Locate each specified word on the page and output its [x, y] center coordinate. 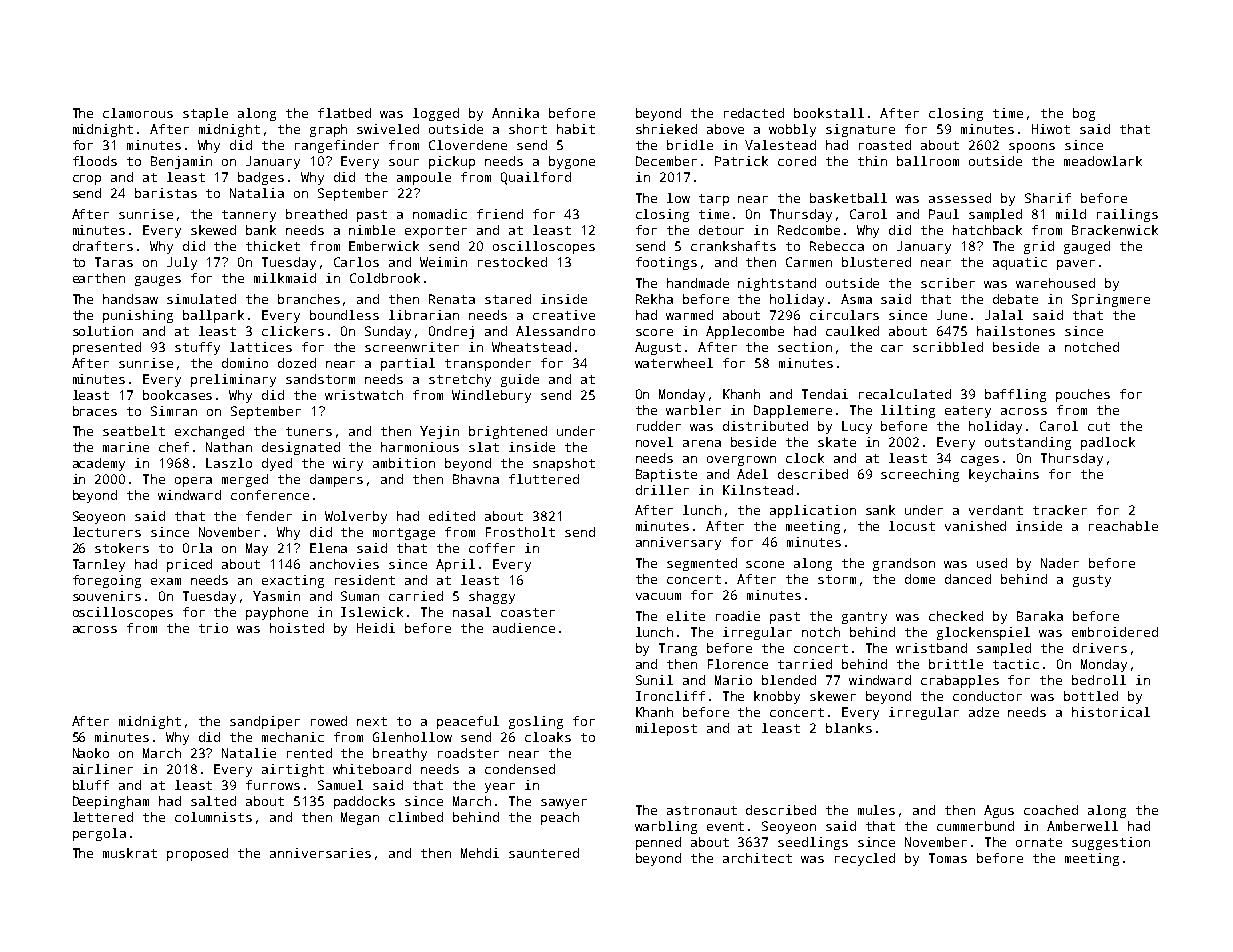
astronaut [702, 810]
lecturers [107, 532]
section [805, 347]
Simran [174, 411]
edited [452, 516]
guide [520, 380]
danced [968, 579]
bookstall [829, 113]
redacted [754, 113]
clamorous [138, 113]
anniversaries [320, 853]
